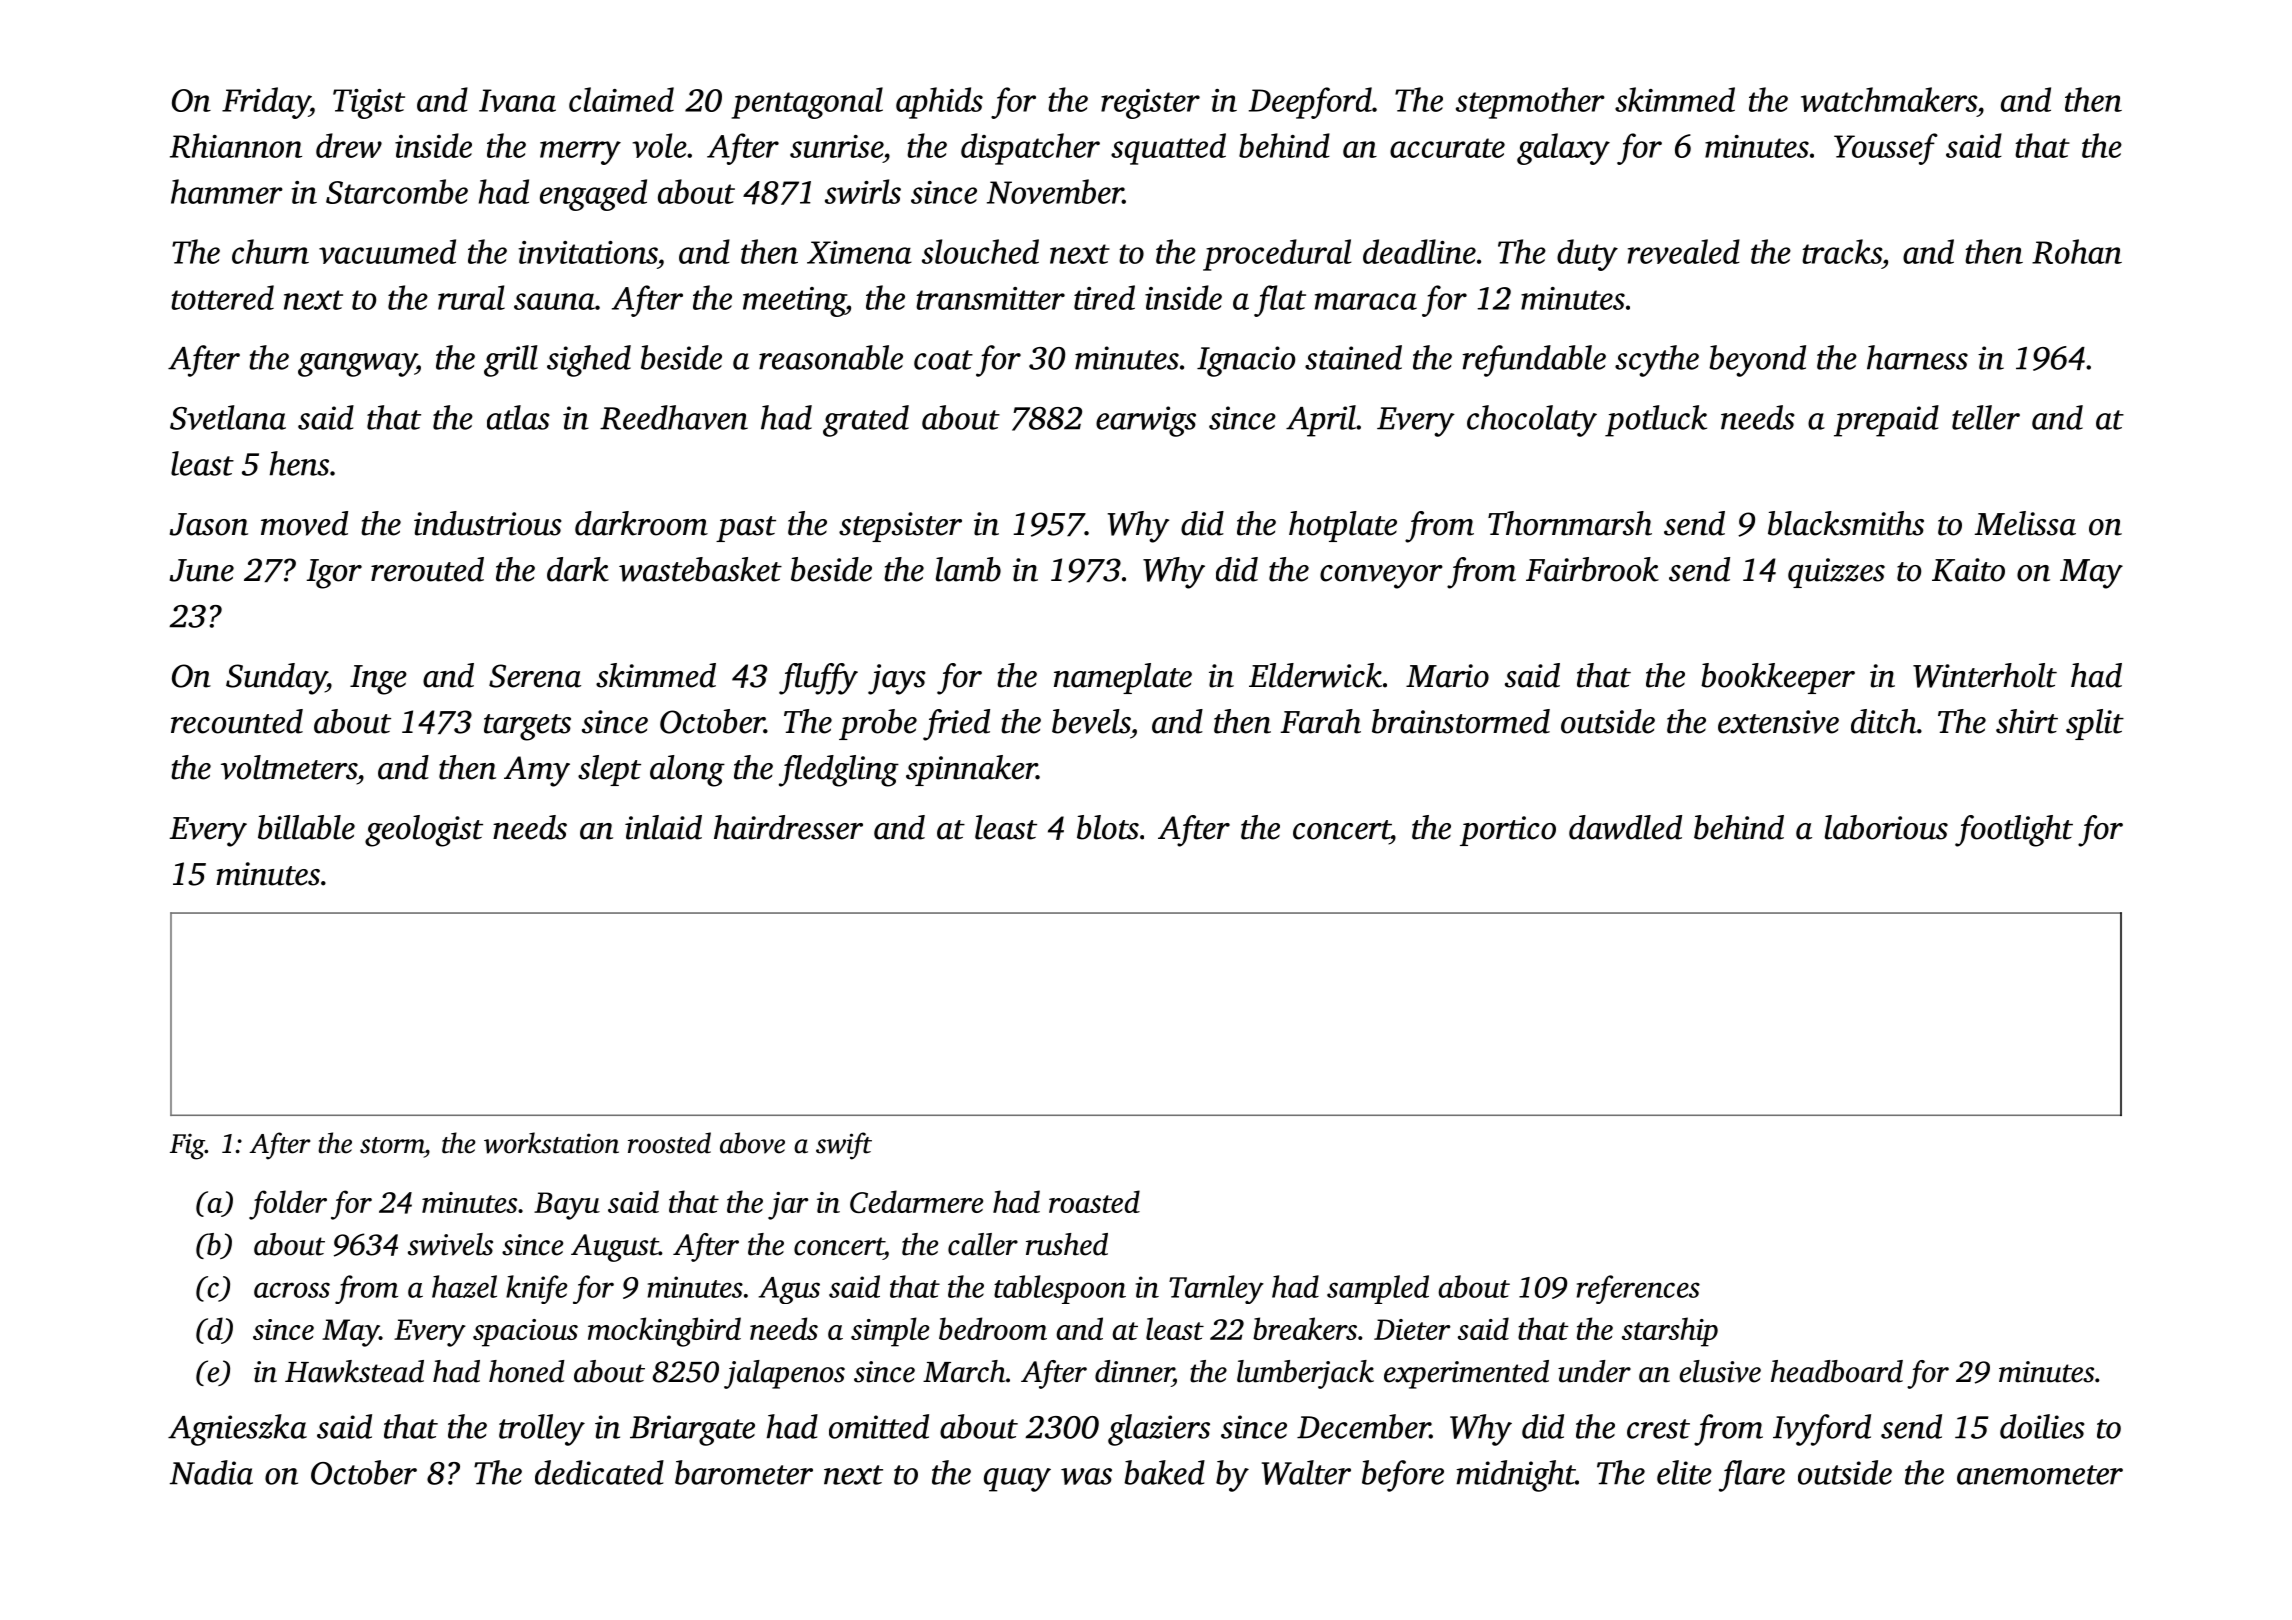 This screenshot has height=1620, width=2292. Describe the element at coordinates (1320, 721) in the screenshot. I see `Farah` at that location.
